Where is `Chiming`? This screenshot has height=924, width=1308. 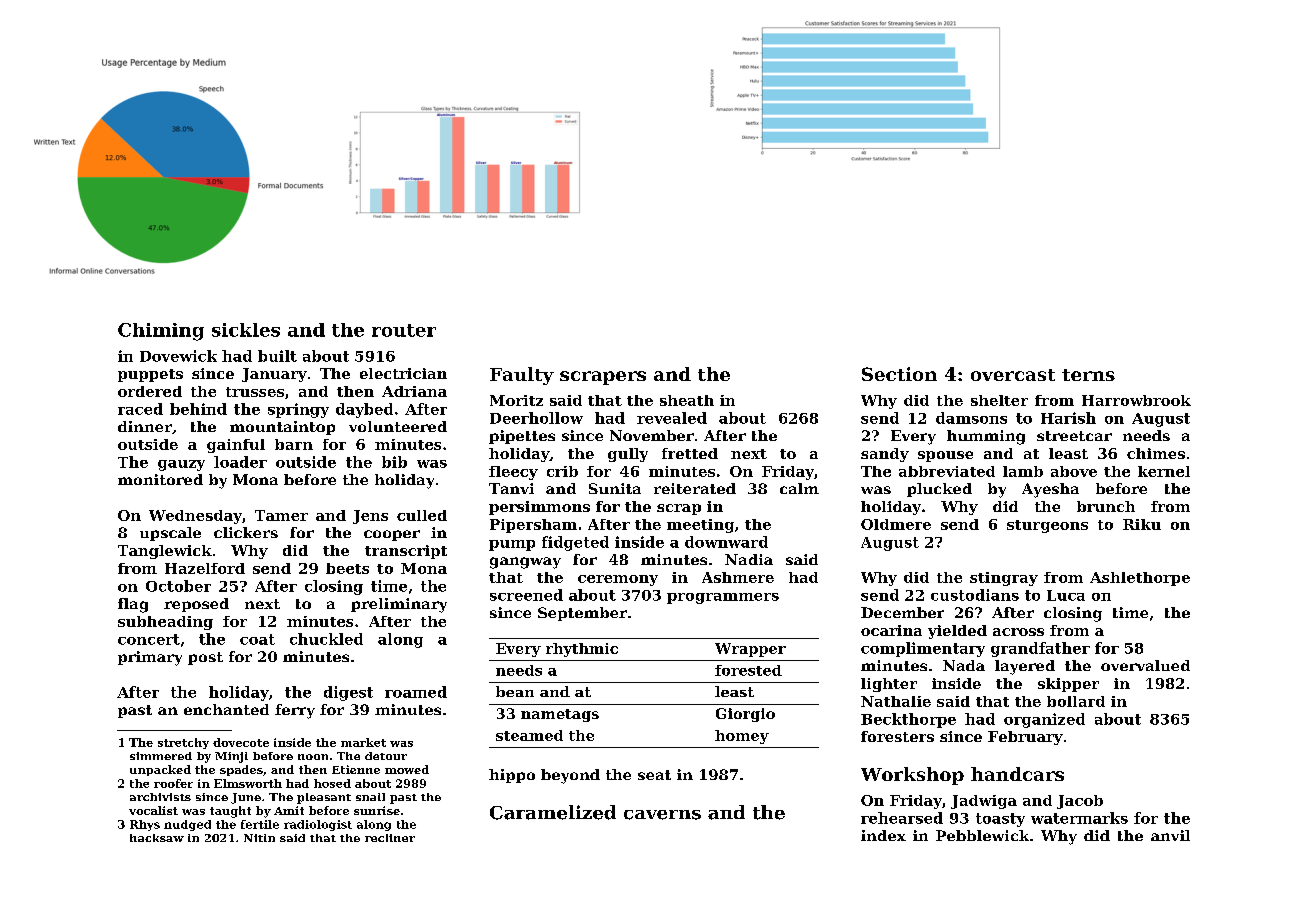 Chiming is located at coordinates (161, 332).
